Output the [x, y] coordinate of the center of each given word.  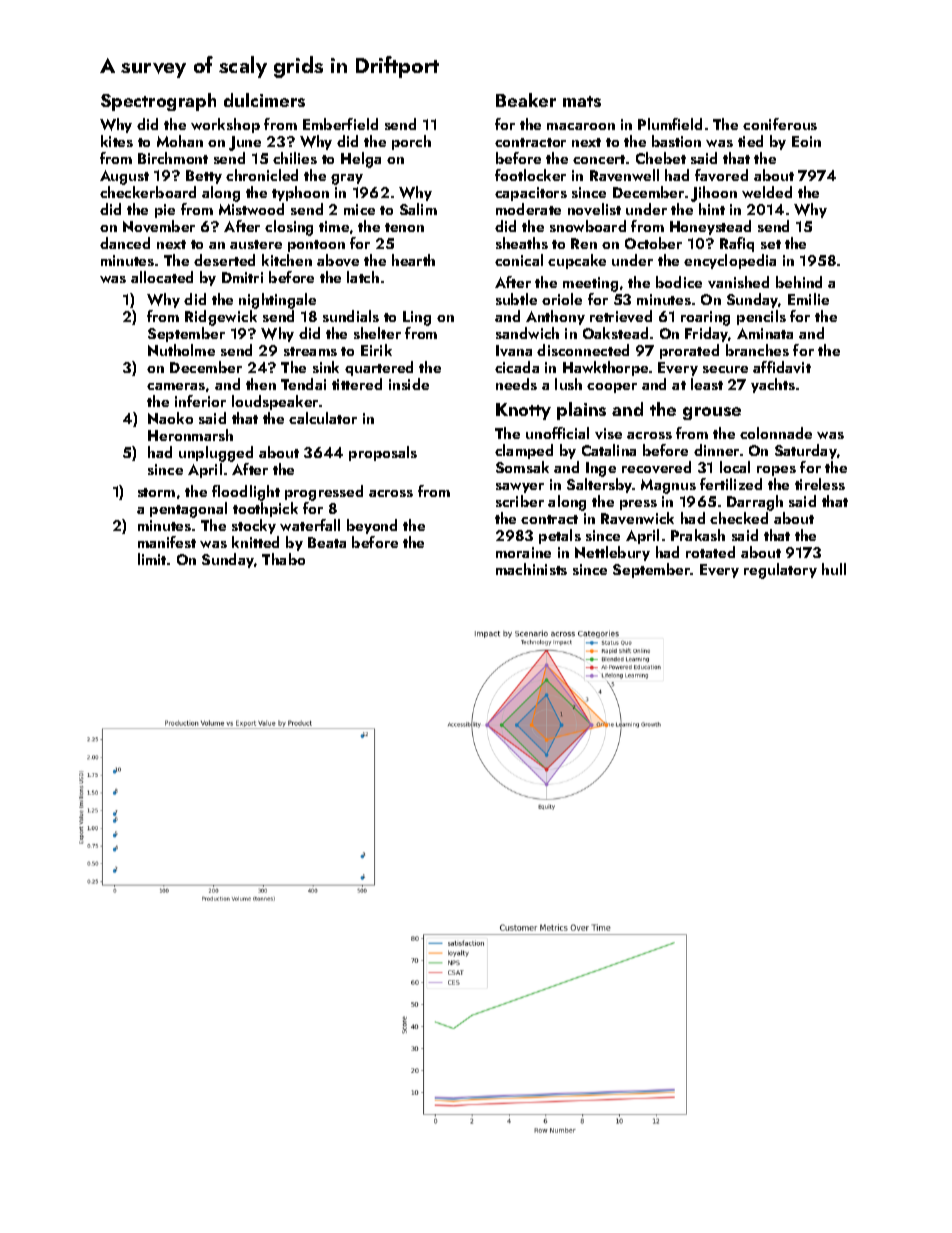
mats [582, 101]
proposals [383, 453]
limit [152, 559]
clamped [524, 451]
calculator [323, 418]
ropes [776, 471]
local [735, 467]
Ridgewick [221, 318]
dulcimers [264, 100]
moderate [528, 209]
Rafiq [737, 244]
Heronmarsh [190, 435]
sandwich [527, 333]
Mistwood [251, 209]
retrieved [621, 316]
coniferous [780, 124]
